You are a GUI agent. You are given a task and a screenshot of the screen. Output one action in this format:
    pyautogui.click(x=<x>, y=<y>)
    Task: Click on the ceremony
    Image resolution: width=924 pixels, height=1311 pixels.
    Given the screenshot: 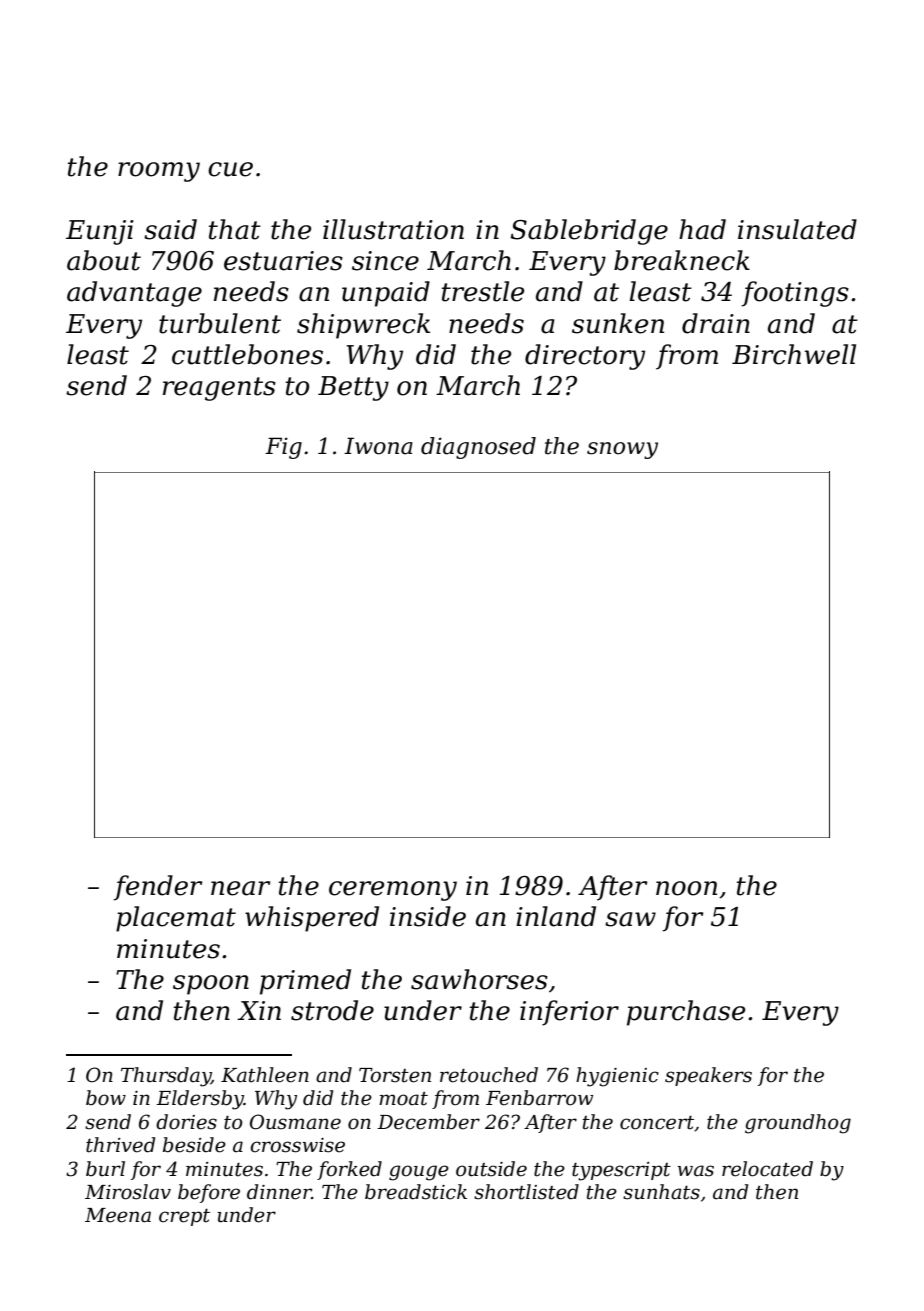 What is the action you would take?
    pyautogui.click(x=393, y=891)
